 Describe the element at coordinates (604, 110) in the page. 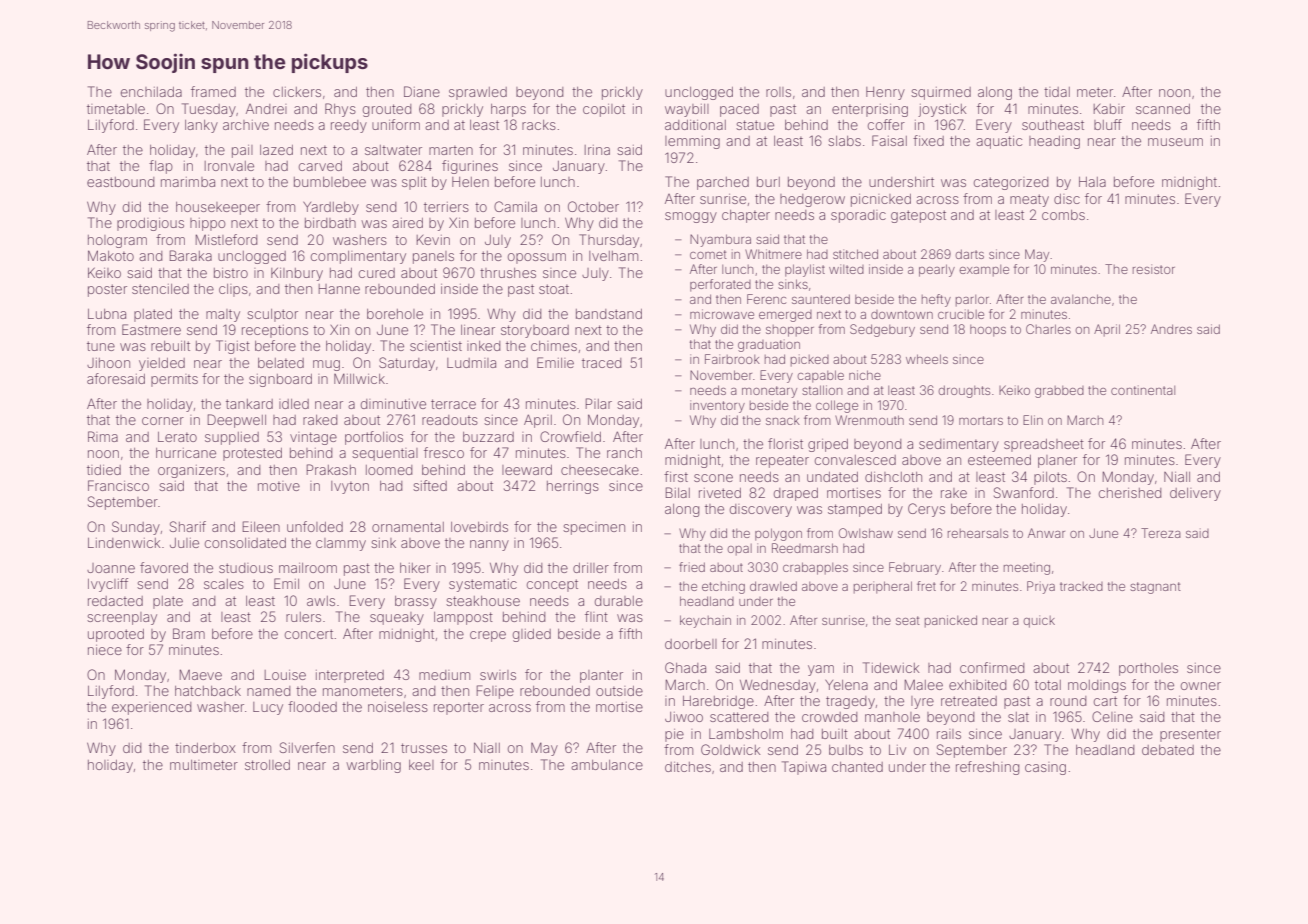

I see `copilot` at that location.
